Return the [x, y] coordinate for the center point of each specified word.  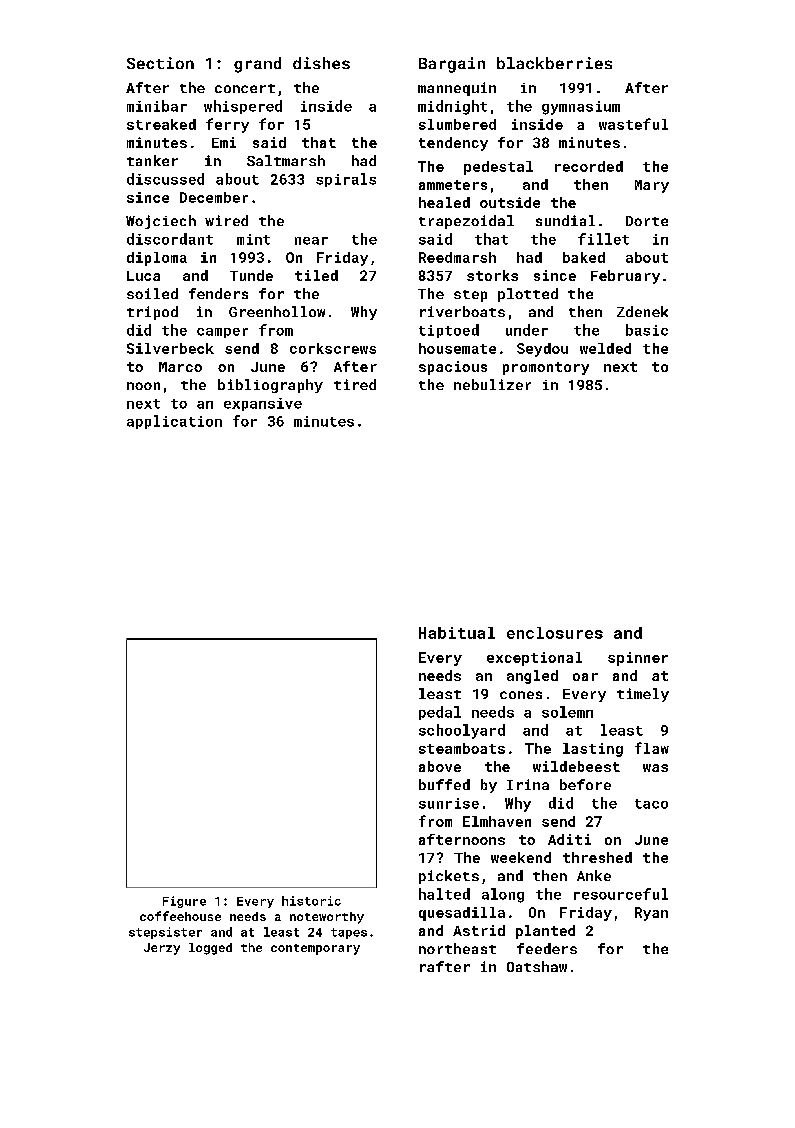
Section [160, 63]
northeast [457, 948]
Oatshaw [537, 966]
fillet [603, 239]
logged [210, 949]
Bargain [452, 65]
